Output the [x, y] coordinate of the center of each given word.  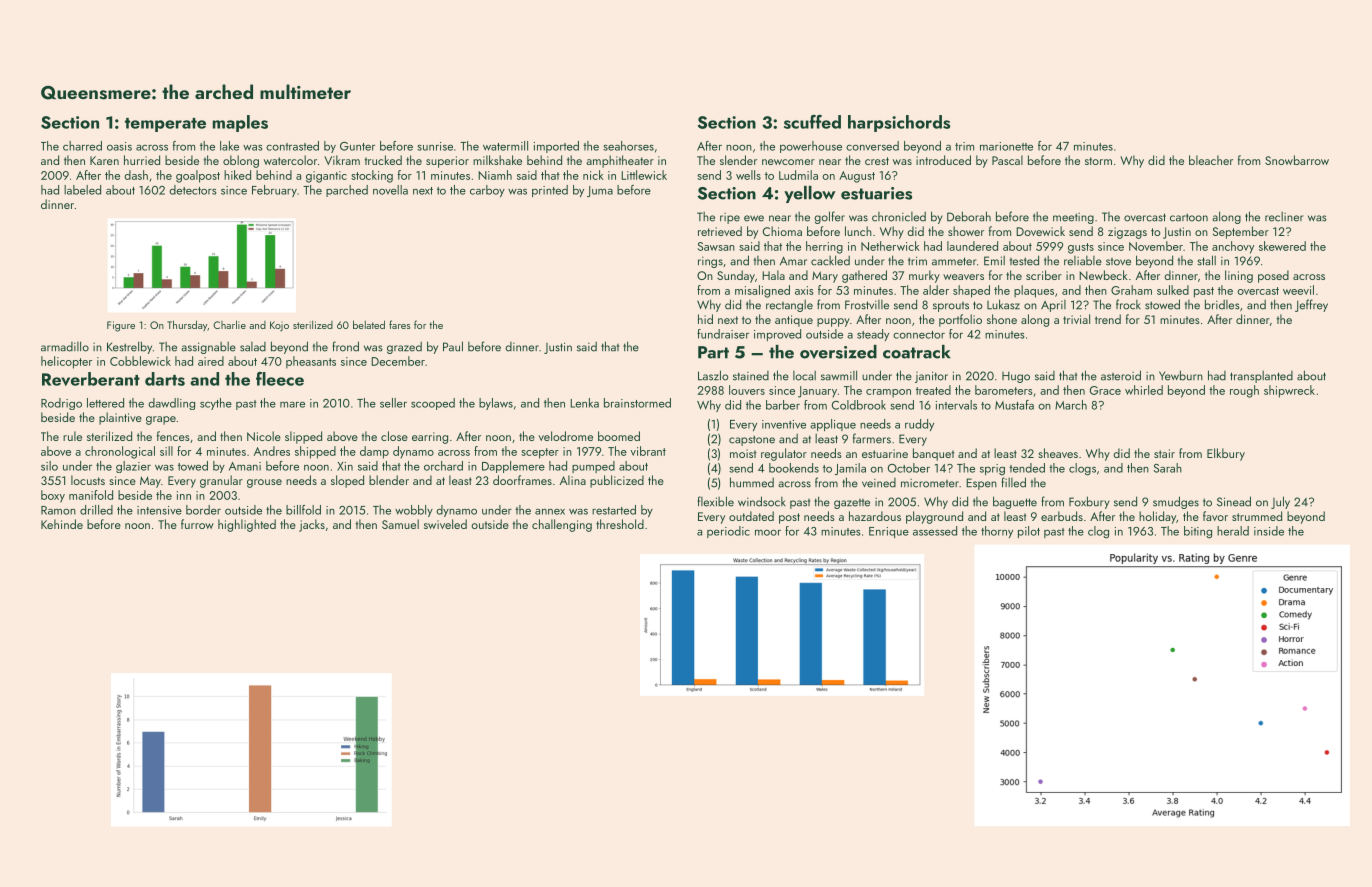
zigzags [1127, 233]
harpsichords [899, 123]
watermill [505, 146]
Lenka [584, 403]
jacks [312, 525]
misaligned [762, 291]
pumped [593, 467]
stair [1164, 453]
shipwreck [1289, 391]
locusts [88, 480]
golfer [829, 217]
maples [240, 123]
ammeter [954, 261]
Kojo [279, 326]
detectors [192, 190]
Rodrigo [61, 404]
